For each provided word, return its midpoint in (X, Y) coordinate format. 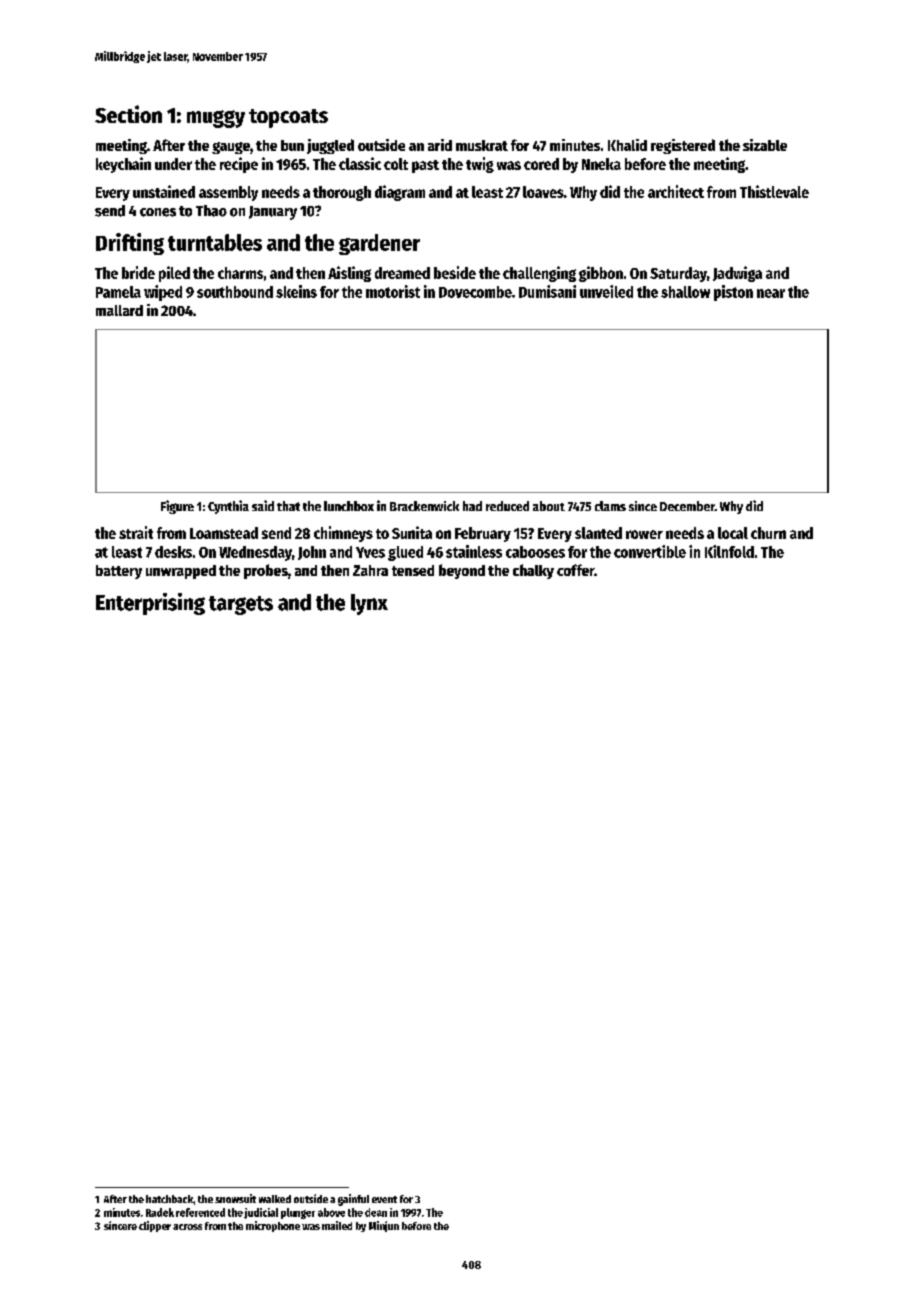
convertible (650, 551)
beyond (462, 571)
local (733, 533)
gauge (231, 148)
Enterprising (150, 604)
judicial (261, 1213)
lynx (369, 604)
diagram (400, 193)
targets (241, 605)
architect (676, 191)
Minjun (384, 1226)
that (288, 506)
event (384, 1199)
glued (405, 553)
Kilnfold (729, 551)
